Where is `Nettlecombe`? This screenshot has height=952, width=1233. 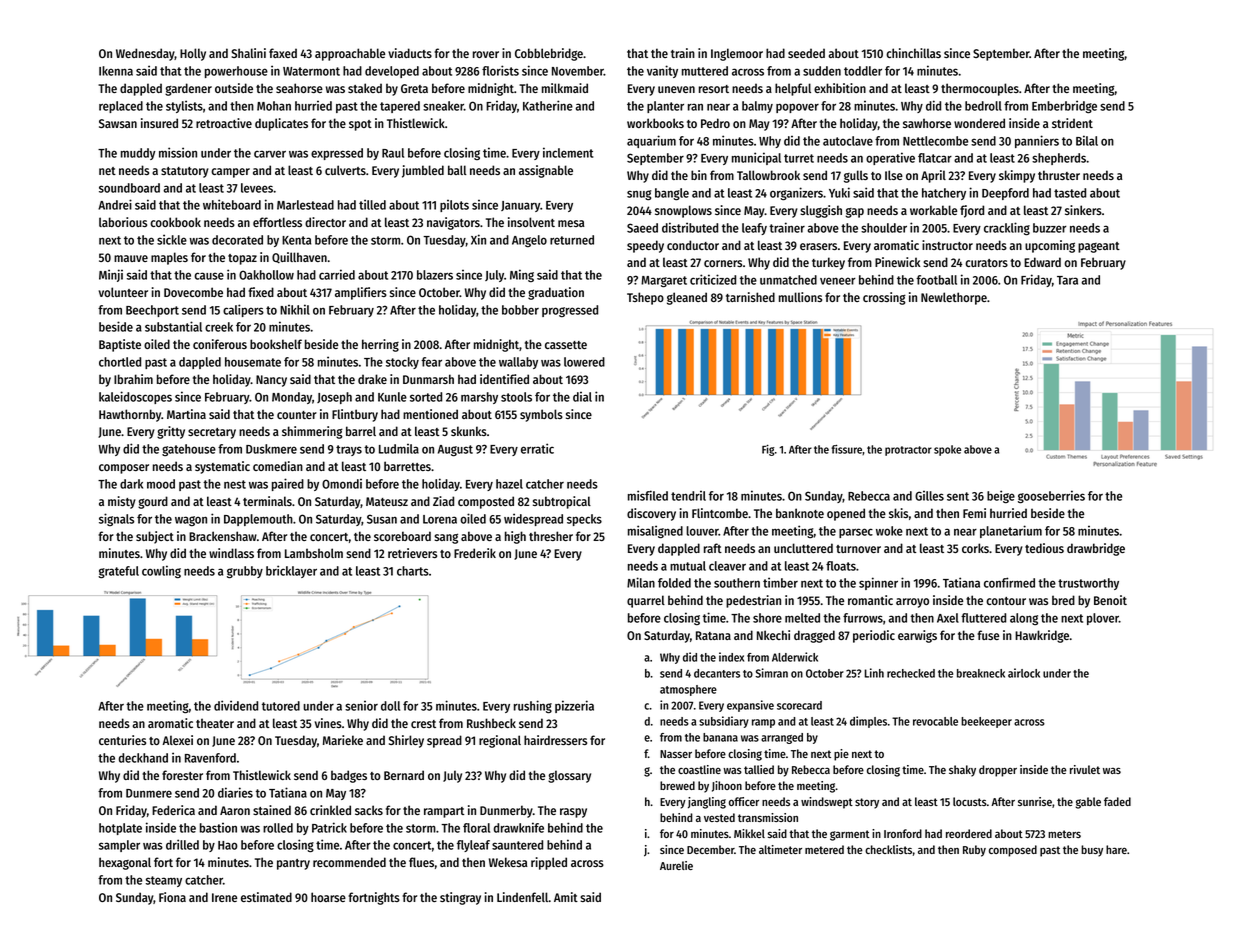
Nettlecombe is located at coordinates (935, 141).
